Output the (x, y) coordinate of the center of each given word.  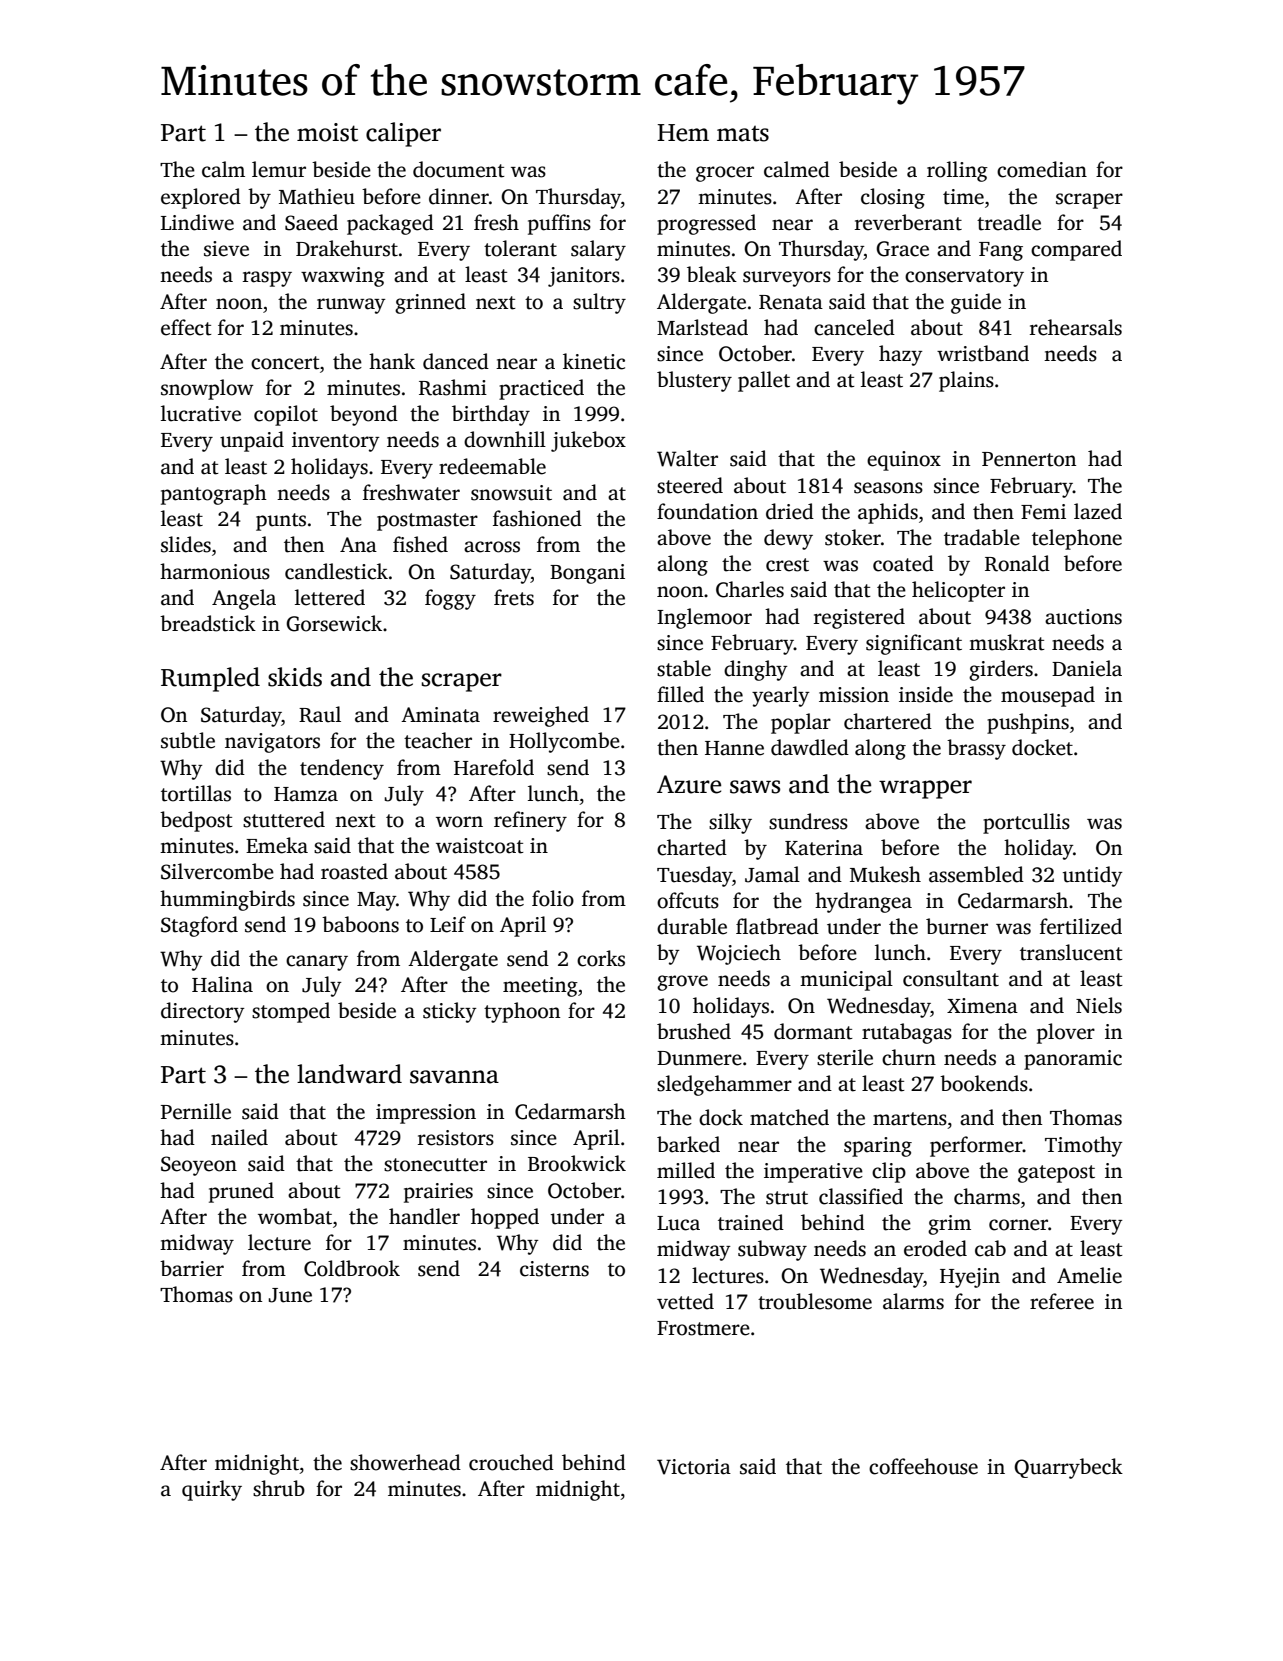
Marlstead (702, 327)
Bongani (587, 574)
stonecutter (435, 1165)
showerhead (405, 1462)
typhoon (522, 1012)
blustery (694, 381)
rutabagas (907, 1033)
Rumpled (210, 679)
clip (889, 1172)
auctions (1083, 617)
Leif (448, 924)
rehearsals (1076, 327)
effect (186, 327)
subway (772, 1250)
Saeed (311, 222)
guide (976, 303)
